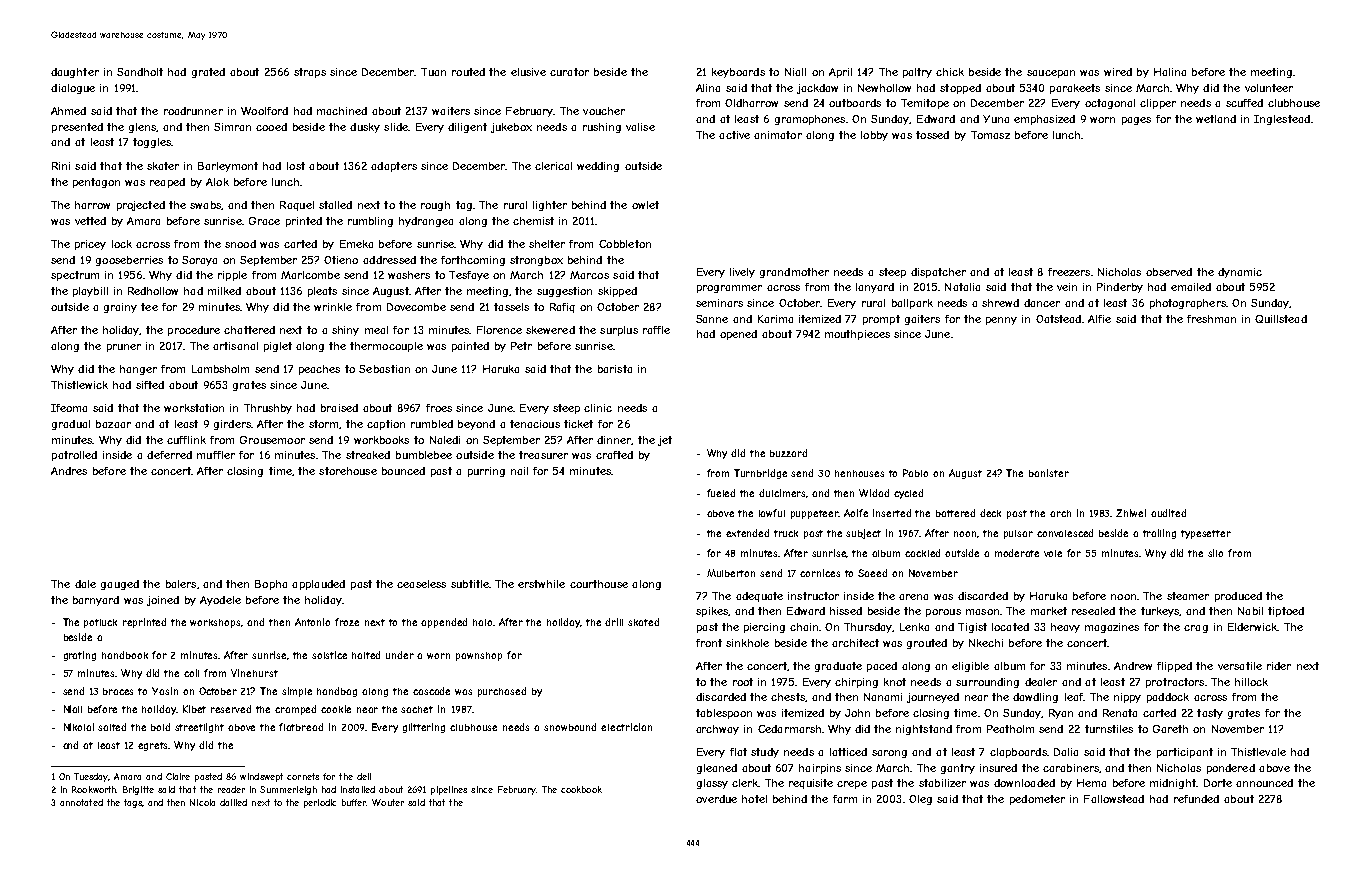  What do you see at coordinates (1269, 88) in the document?
I see `volunteer` at bounding box center [1269, 88].
